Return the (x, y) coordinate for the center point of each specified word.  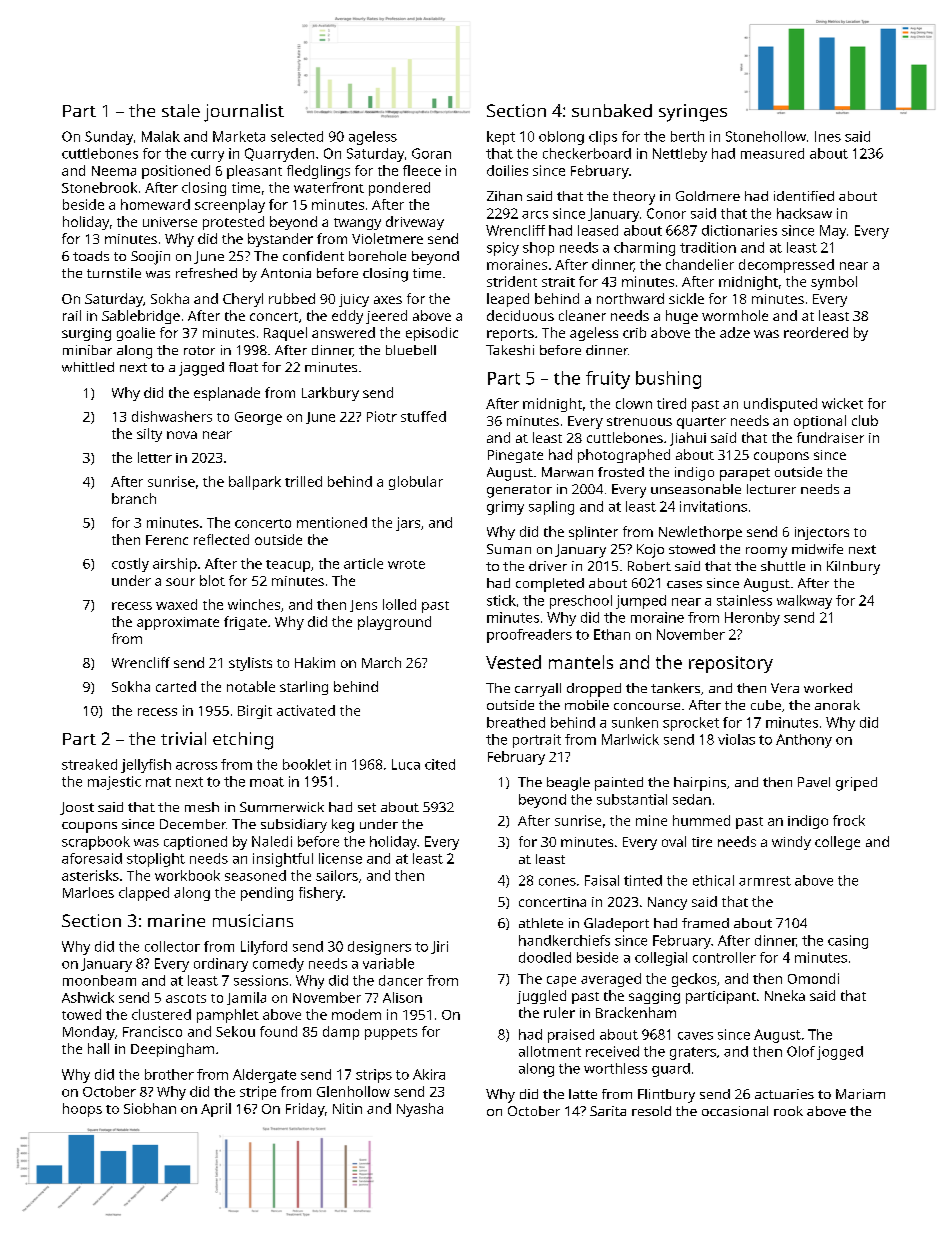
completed (550, 585)
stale (181, 110)
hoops (82, 1110)
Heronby (752, 619)
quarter (701, 423)
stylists (250, 664)
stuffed (423, 416)
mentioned (332, 522)
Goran (431, 153)
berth (687, 136)
